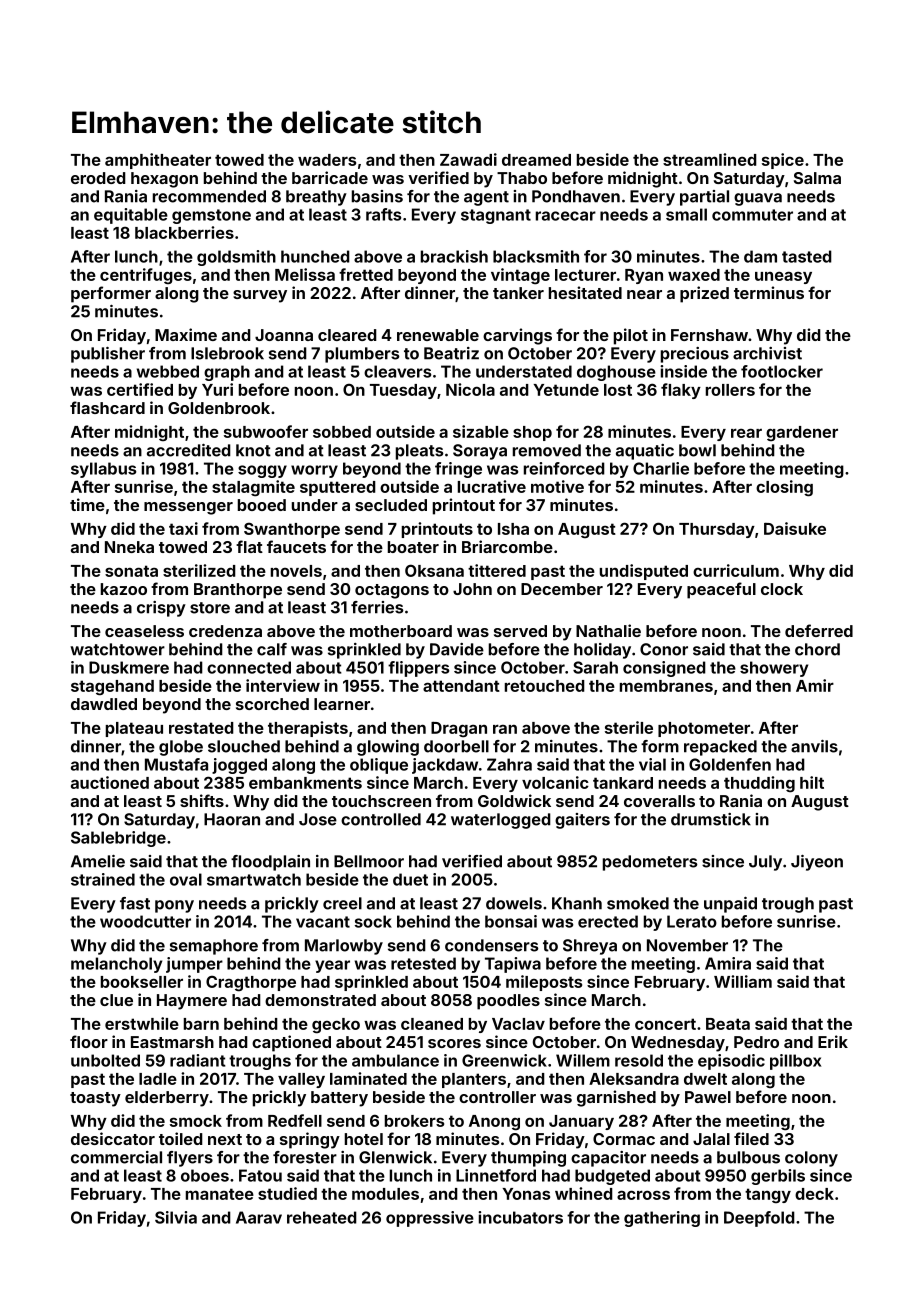 The image size is (924, 1308). Describe the element at coordinates (116, 1000) in the document. I see `clue` at that location.
